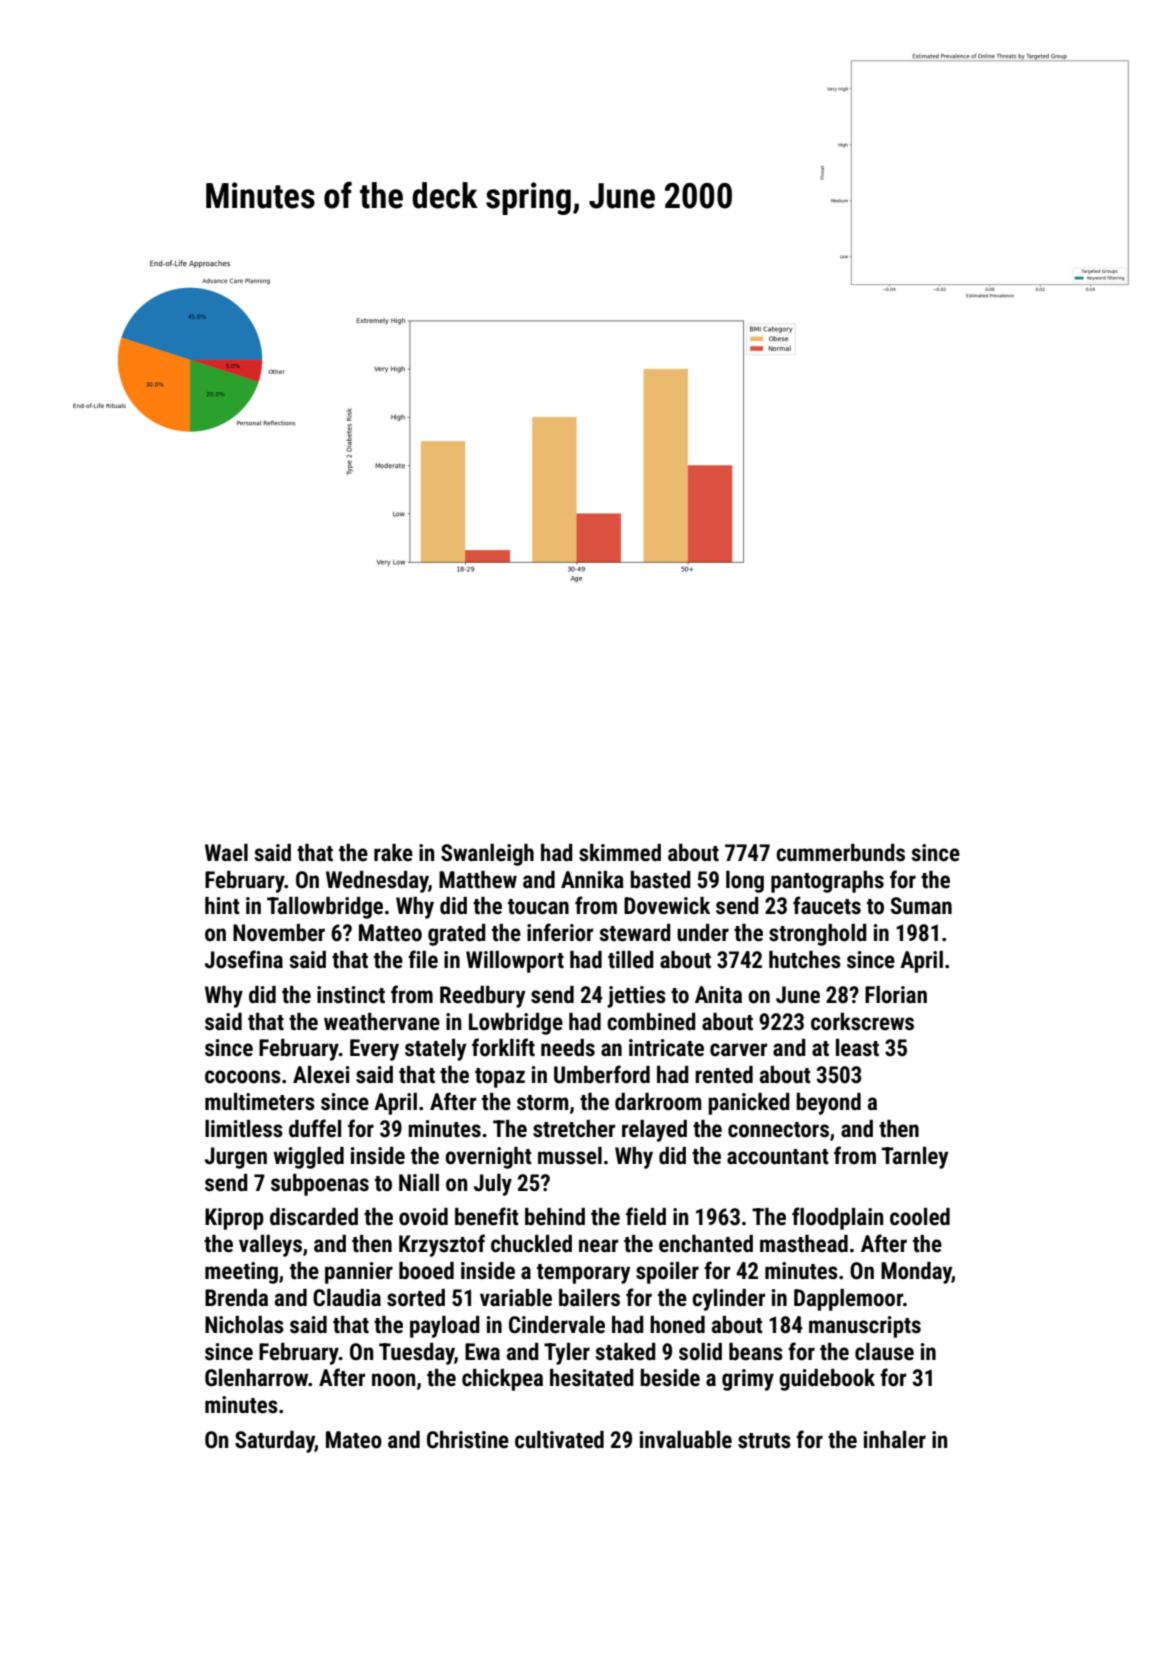 This screenshot has width=1165, height=1654. I want to click on inhaler, so click(895, 1440).
